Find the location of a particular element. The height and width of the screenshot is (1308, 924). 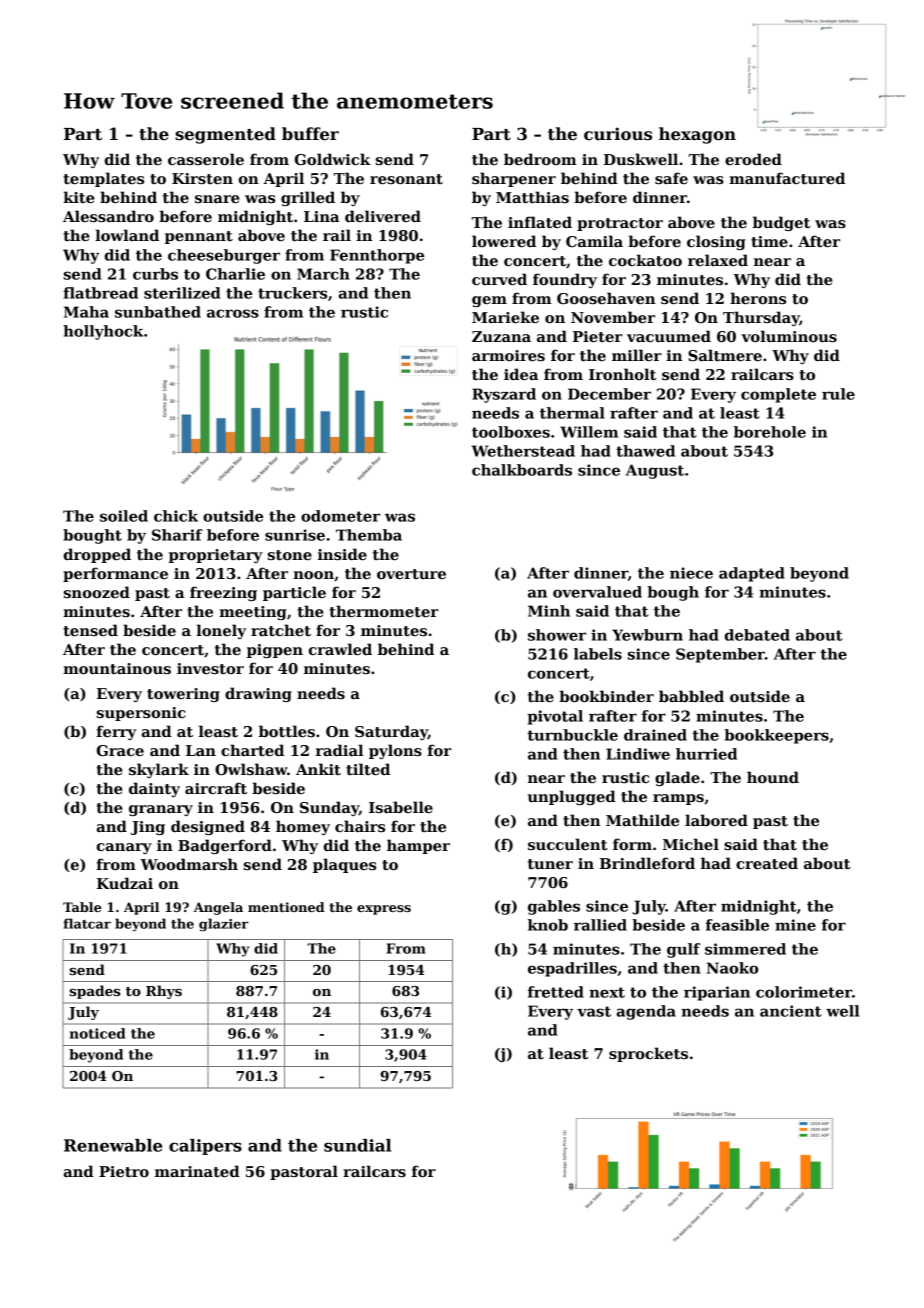

adapted is located at coordinates (752, 574).
